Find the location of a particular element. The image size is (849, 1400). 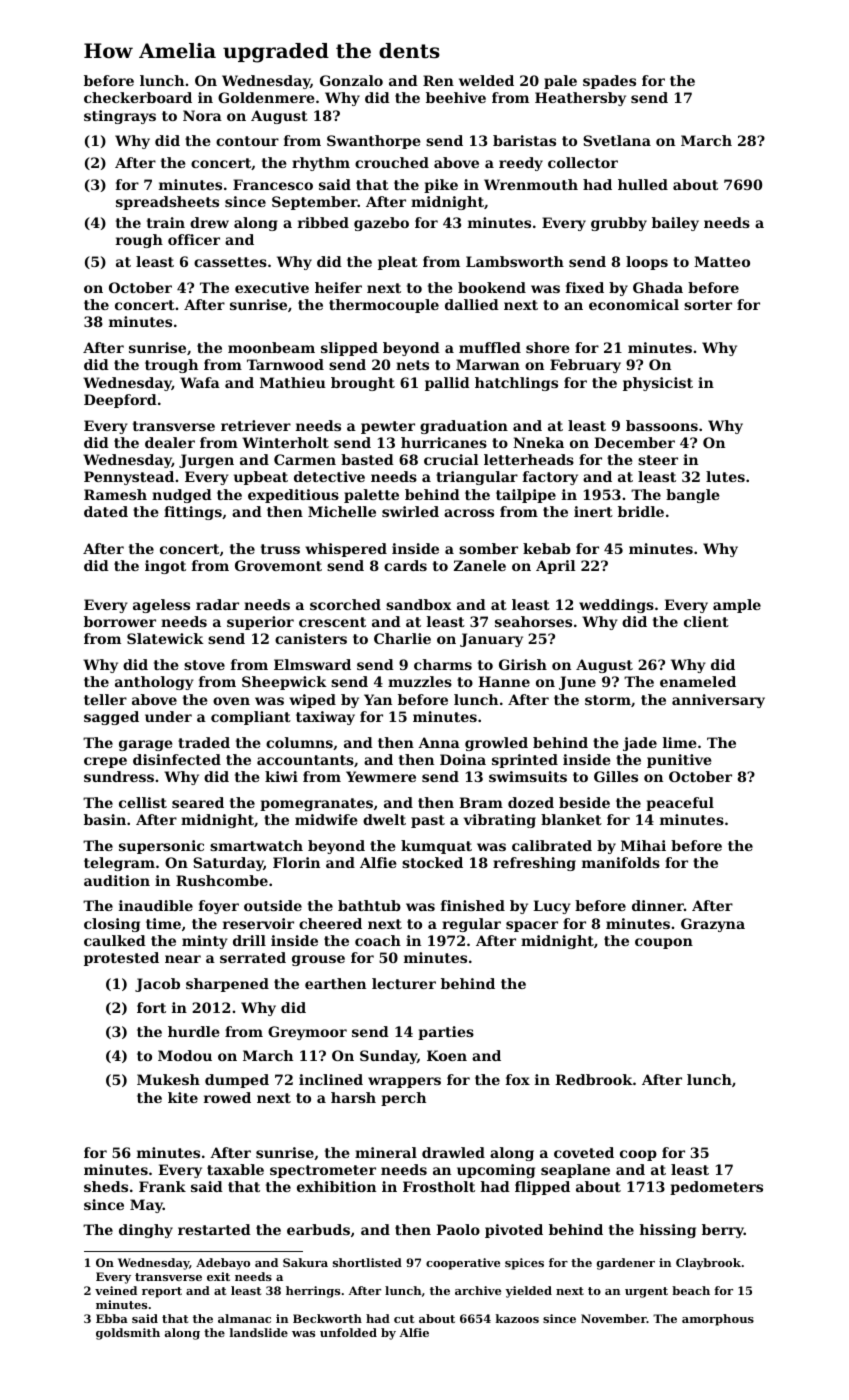

peaceful is located at coordinates (680, 804).
